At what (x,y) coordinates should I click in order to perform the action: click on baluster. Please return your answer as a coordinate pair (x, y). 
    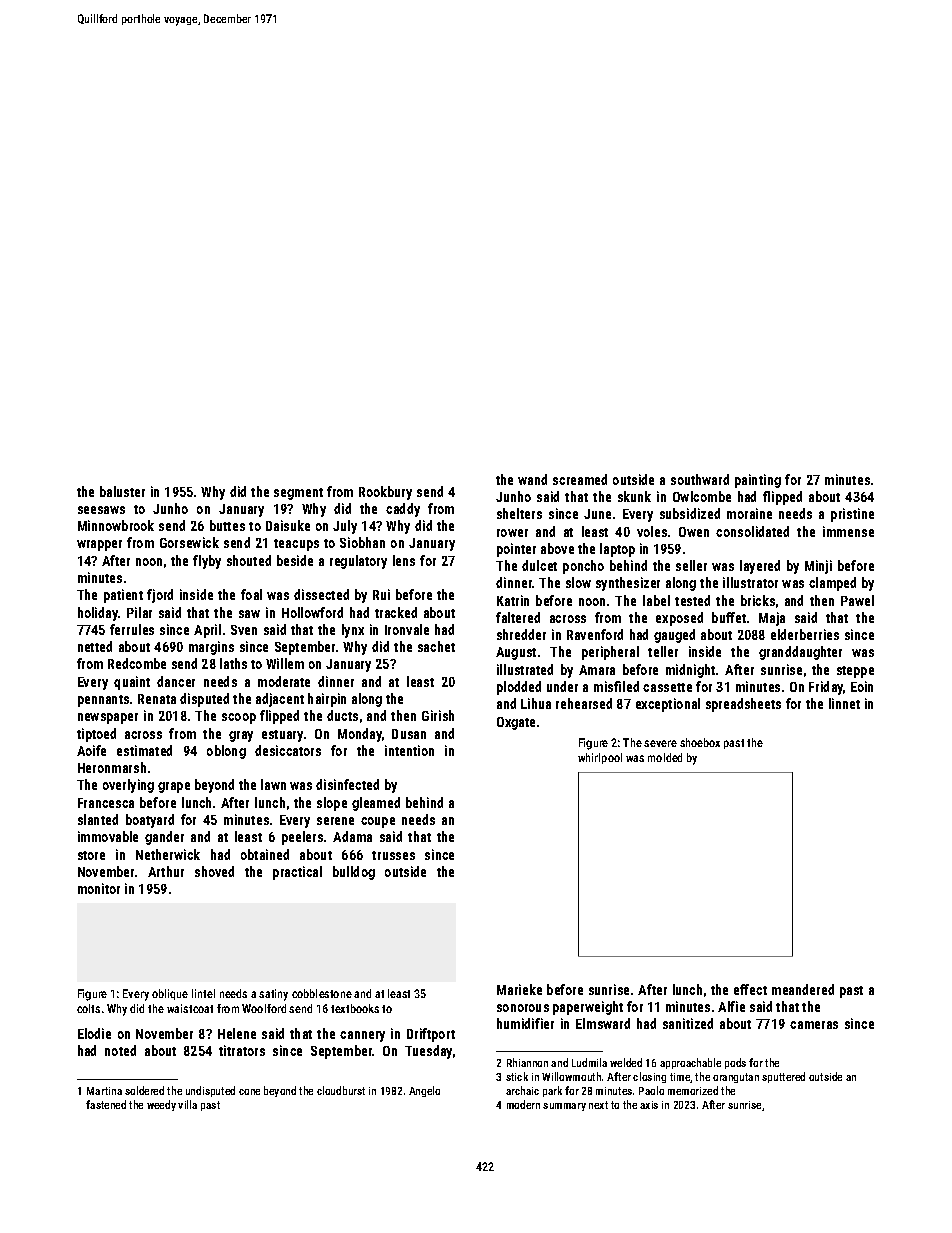
    Looking at the image, I should click on (122, 491).
